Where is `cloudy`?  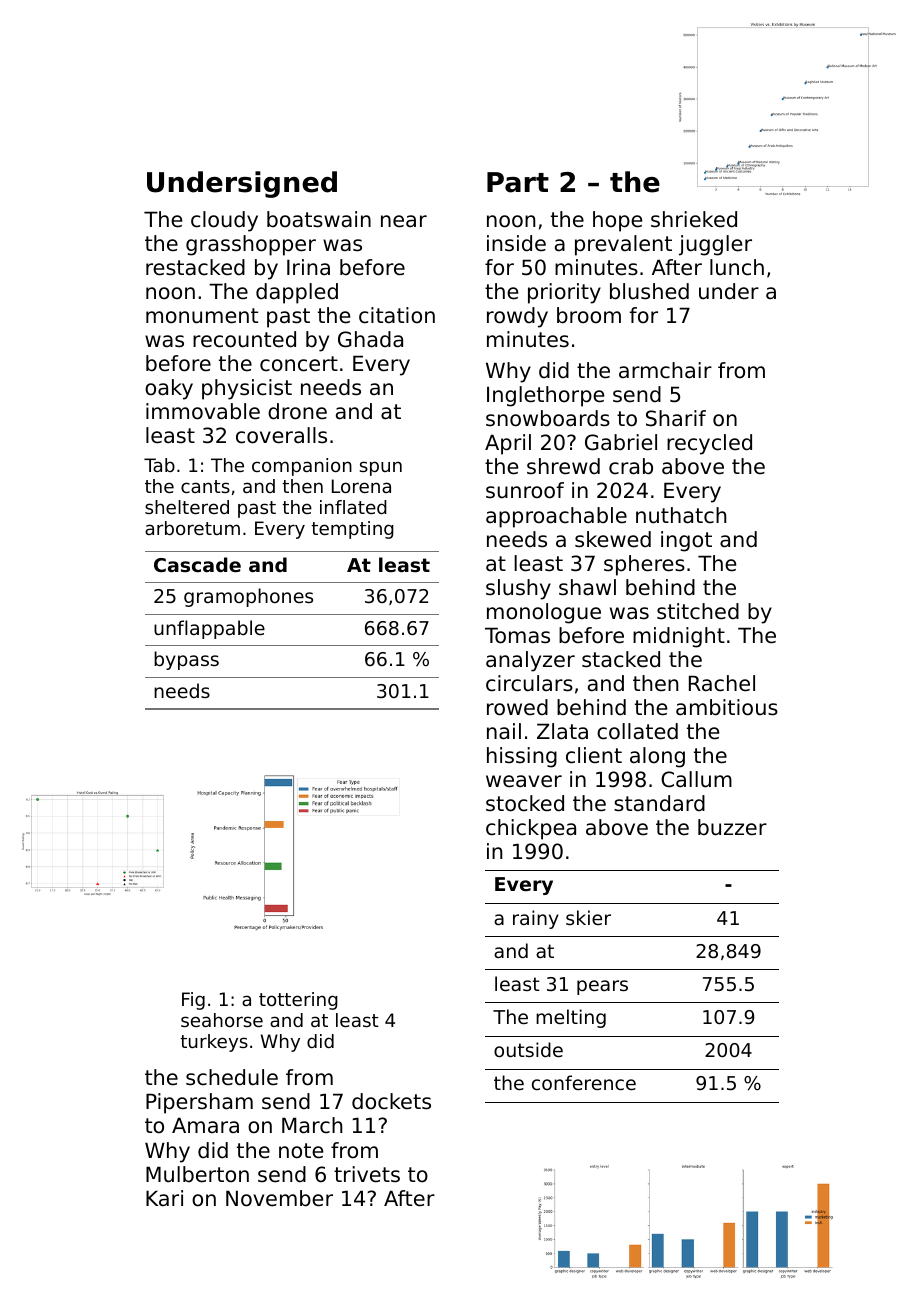
cloudy is located at coordinates (224, 221).
